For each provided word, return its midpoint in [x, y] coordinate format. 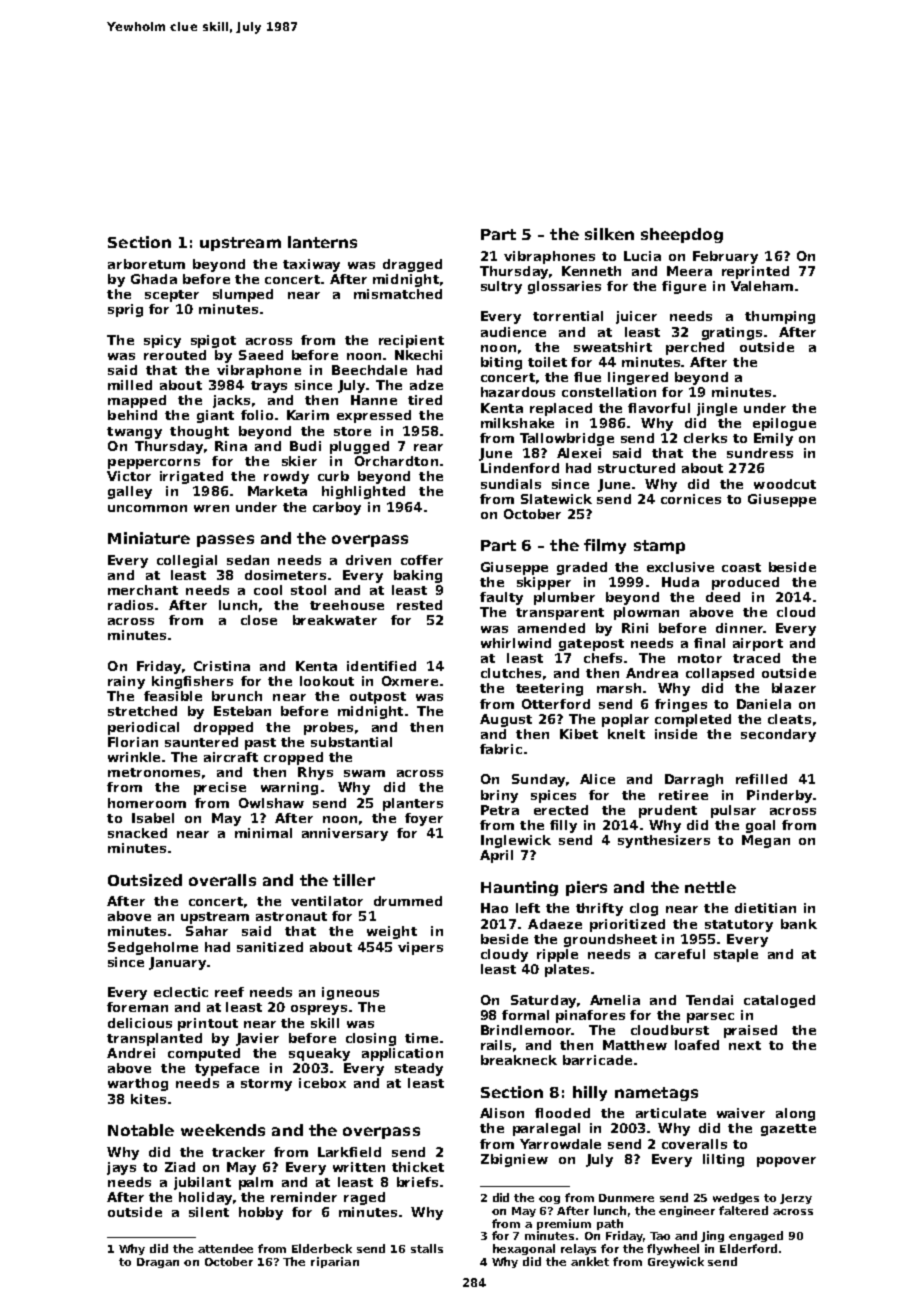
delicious [140, 1023]
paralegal [546, 1129]
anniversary [345, 834]
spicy [162, 341]
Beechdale [369, 370]
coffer [422, 560]
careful [680, 954]
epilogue [784, 424]
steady [419, 1069]
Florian [133, 742]
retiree [683, 795]
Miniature [149, 538]
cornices [691, 499]
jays [121, 1168]
